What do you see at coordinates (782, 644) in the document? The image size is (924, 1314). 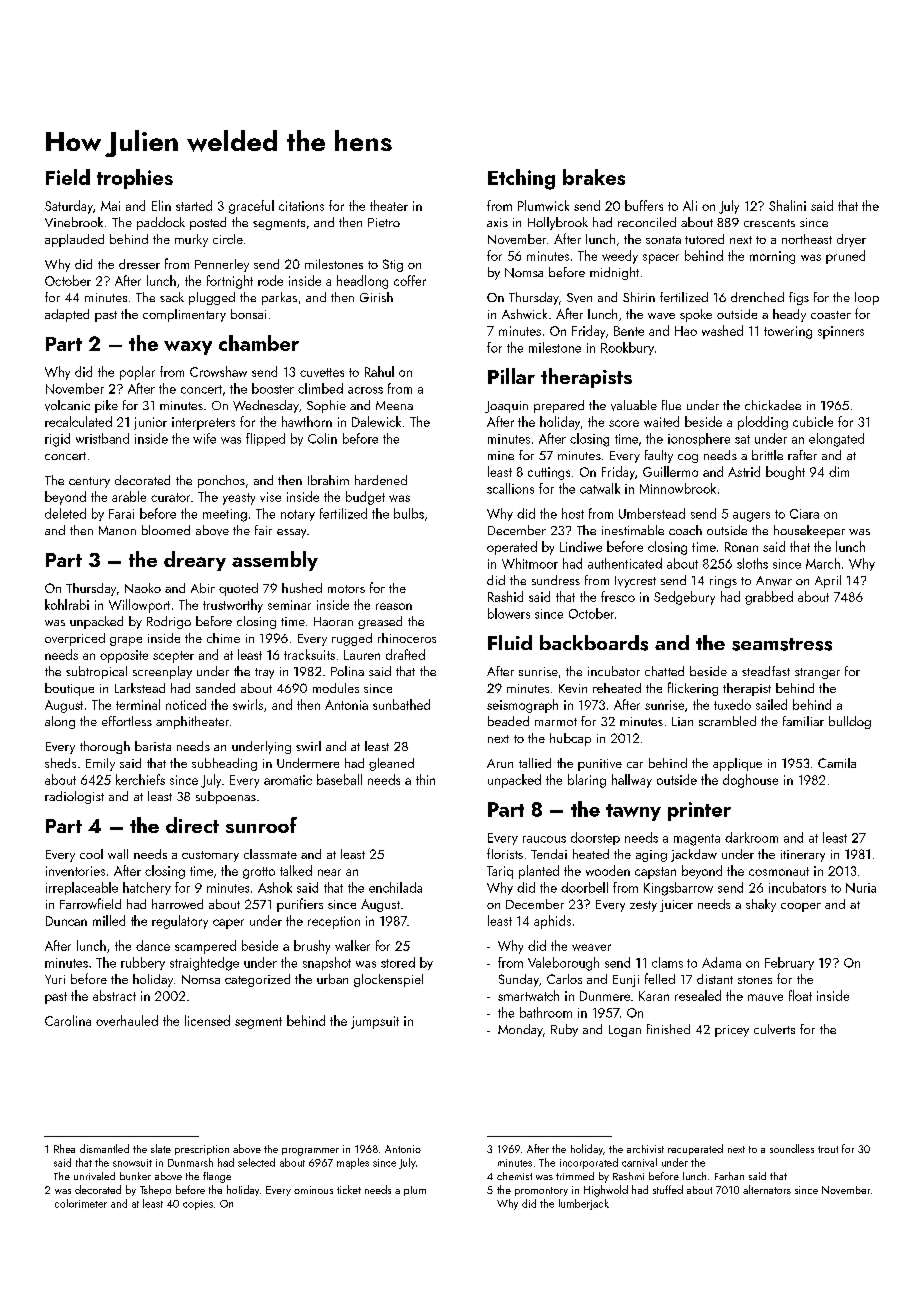 I see `seamstress` at bounding box center [782, 644].
